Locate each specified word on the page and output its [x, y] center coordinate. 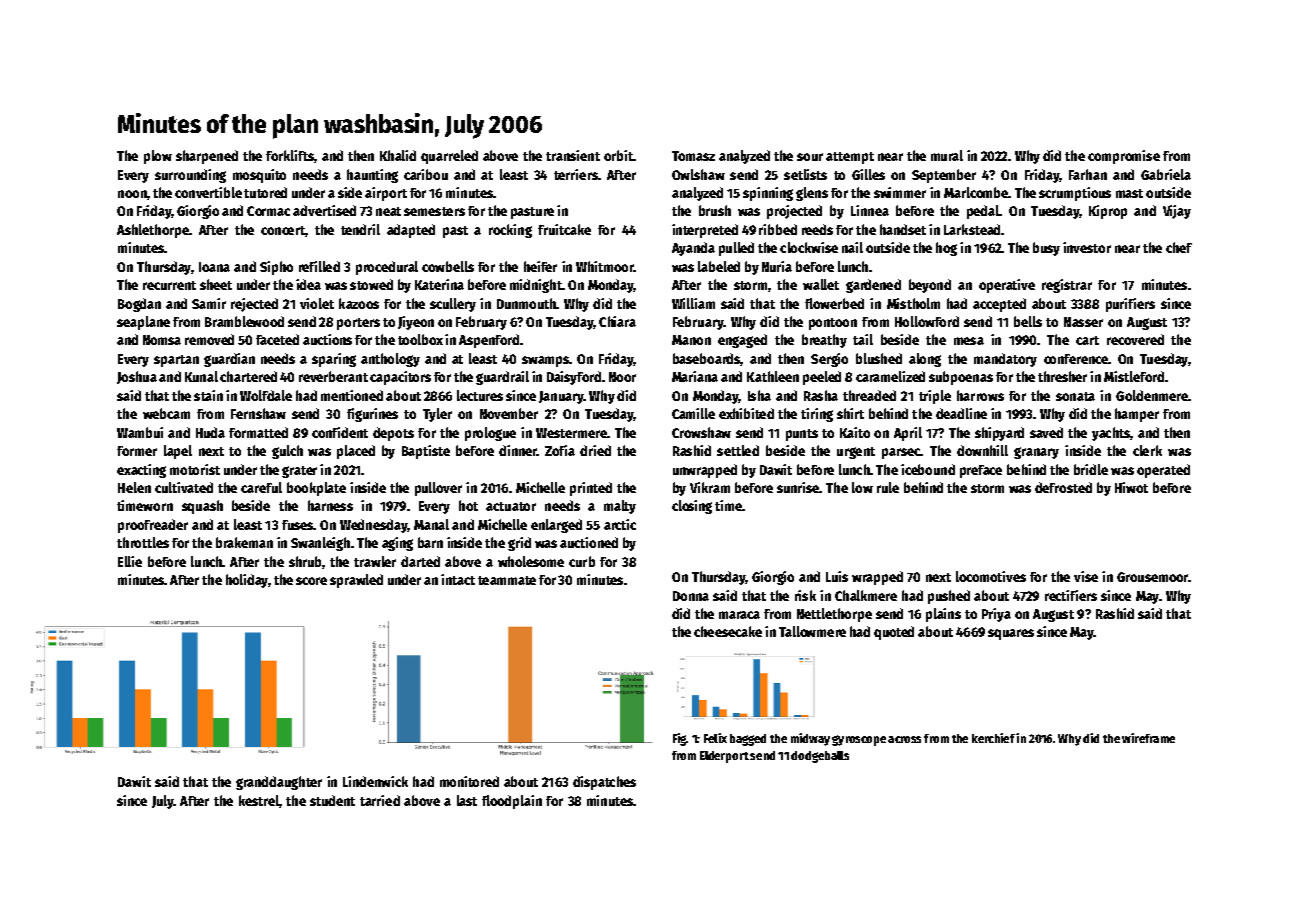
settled [738, 450]
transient [573, 155]
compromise [1124, 157]
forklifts [290, 155]
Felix [715, 738]
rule [888, 487]
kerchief [993, 738]
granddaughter [279, 783]
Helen [134, 487]
